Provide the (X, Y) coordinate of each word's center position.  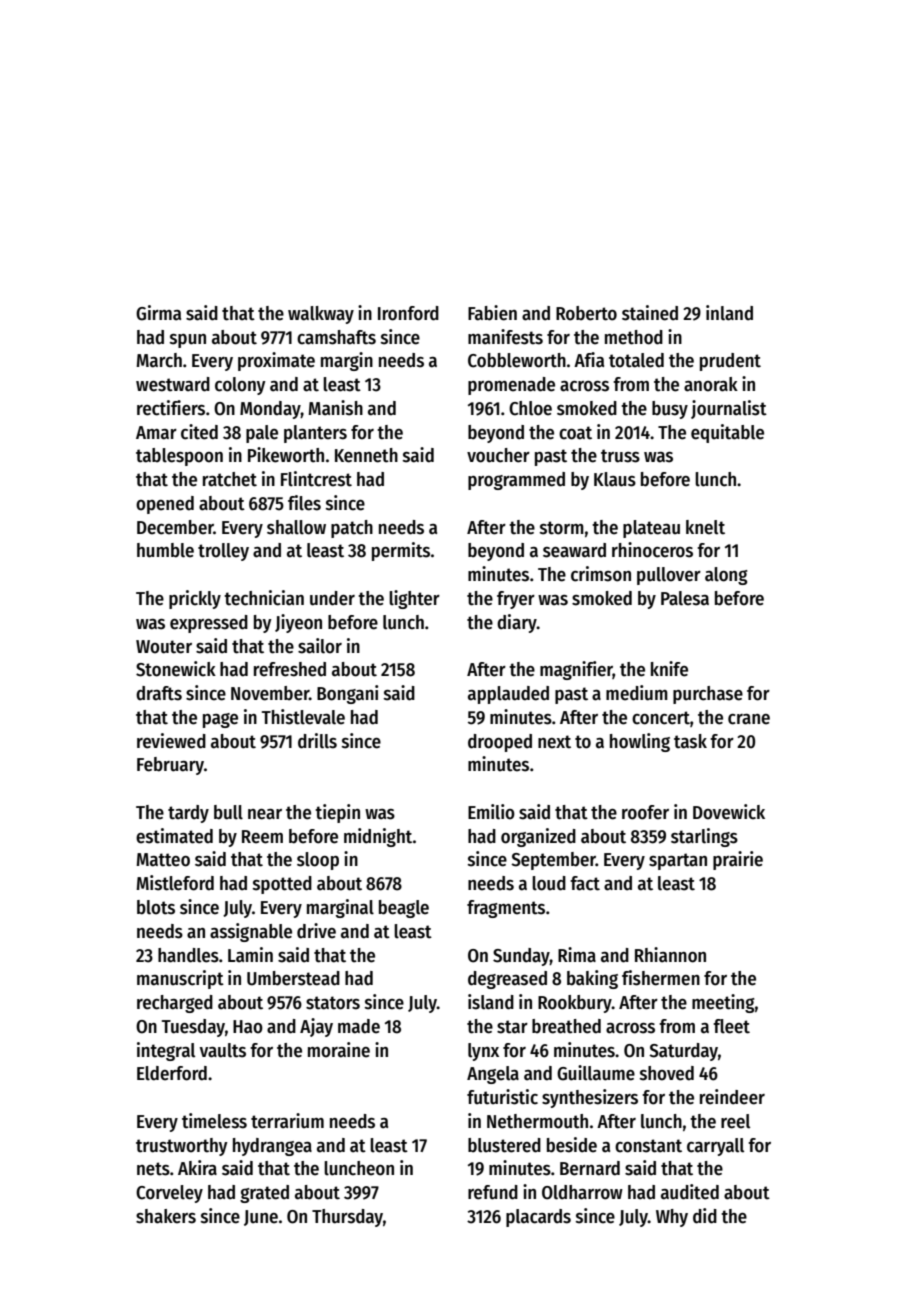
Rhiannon (670, 955)
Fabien (492, 313)
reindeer (732, 1097)
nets (153, 1169)
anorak (711, 384)
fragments (506, 909)
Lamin (250, 955)
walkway (321, 315)
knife (669, 669)
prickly (195, 599)
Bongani (348, 694)
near (265, 814)
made (359, 1026)
